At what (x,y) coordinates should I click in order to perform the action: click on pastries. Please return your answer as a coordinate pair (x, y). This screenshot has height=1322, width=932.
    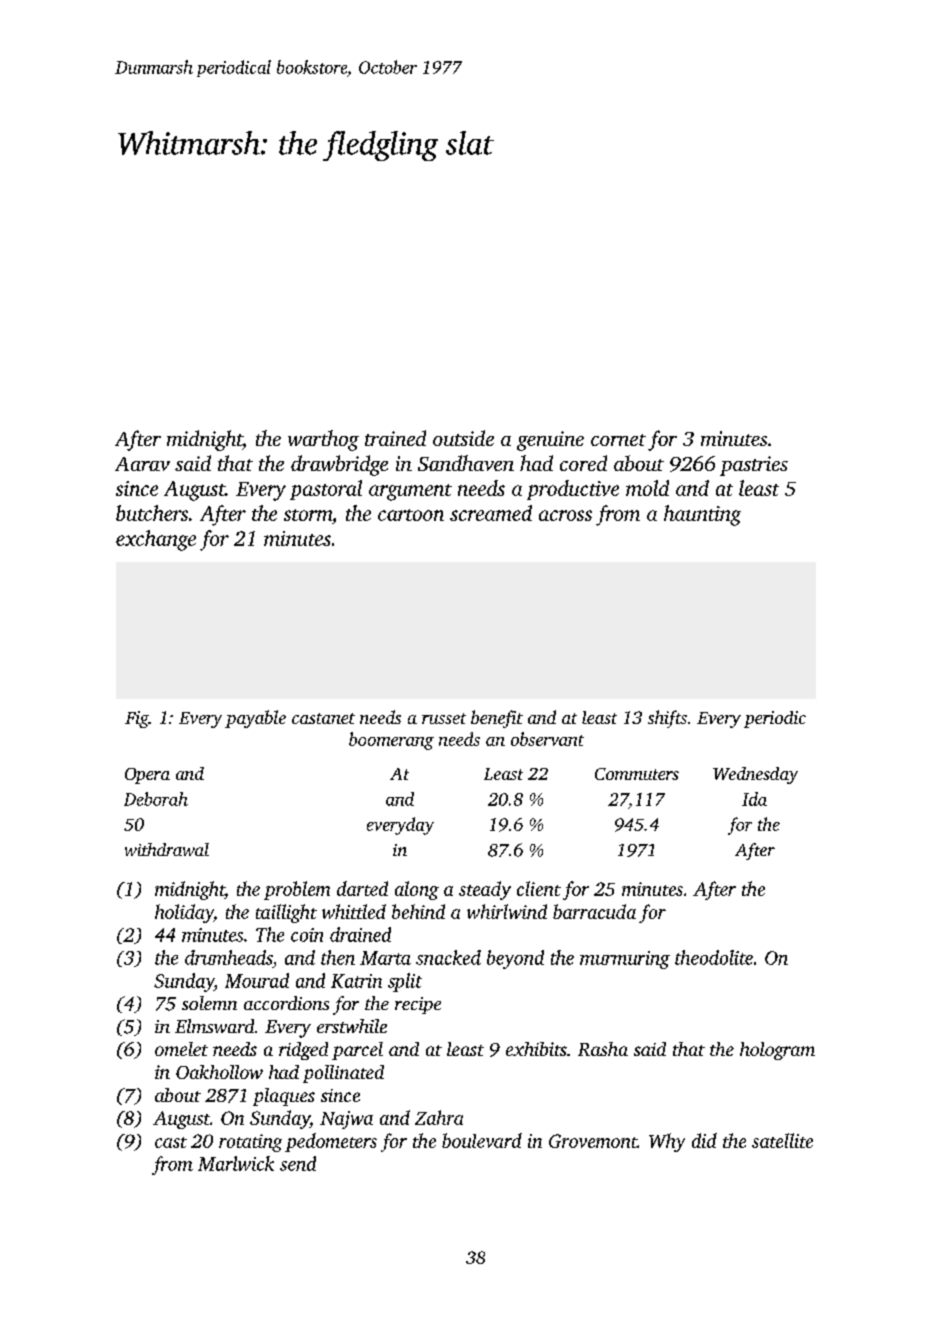
    Looking at the image, I should click on (754, 466).
